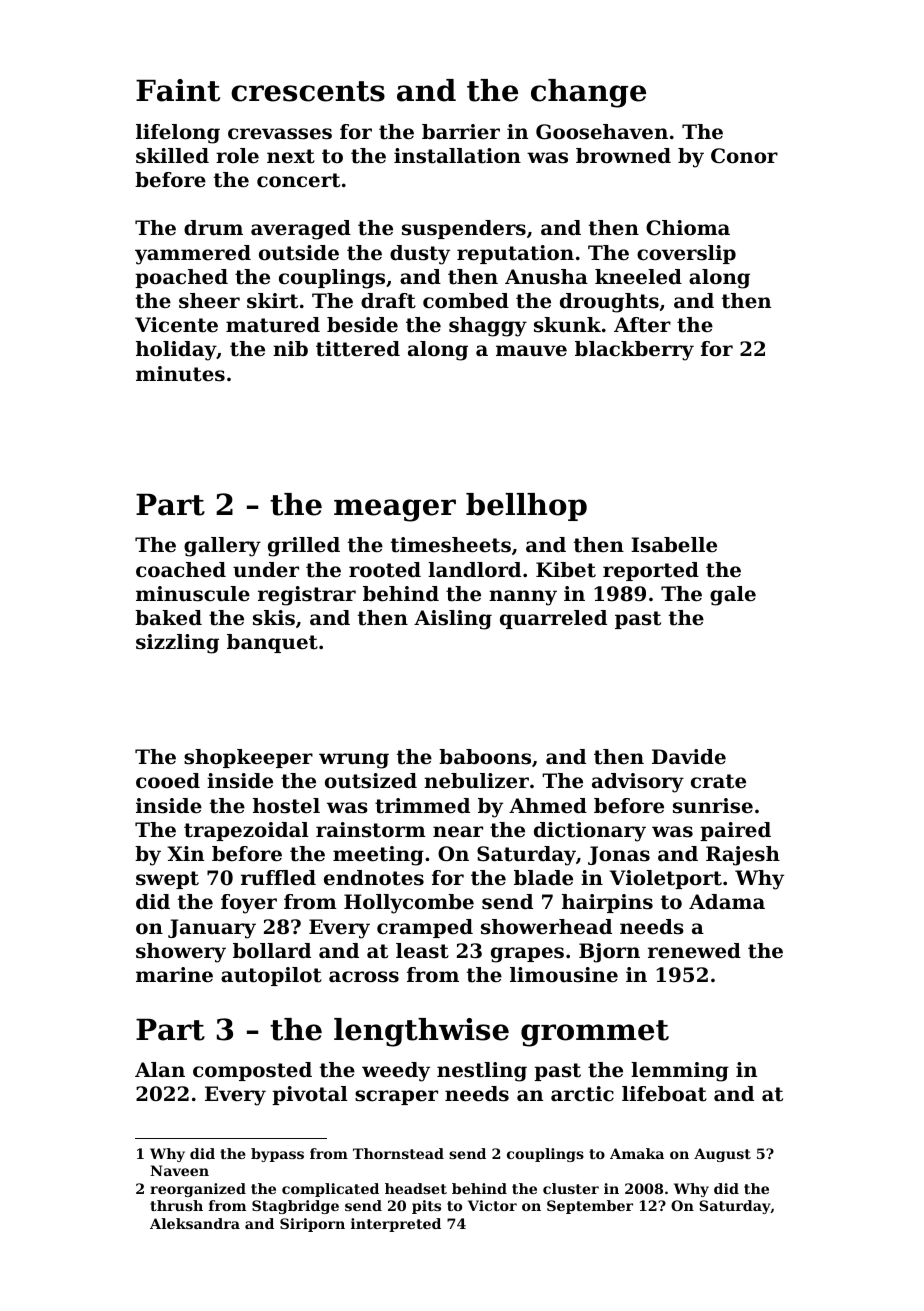  Describe the element at coordinates (286, 806) in the screenshot. I see `hostel` at that location.
